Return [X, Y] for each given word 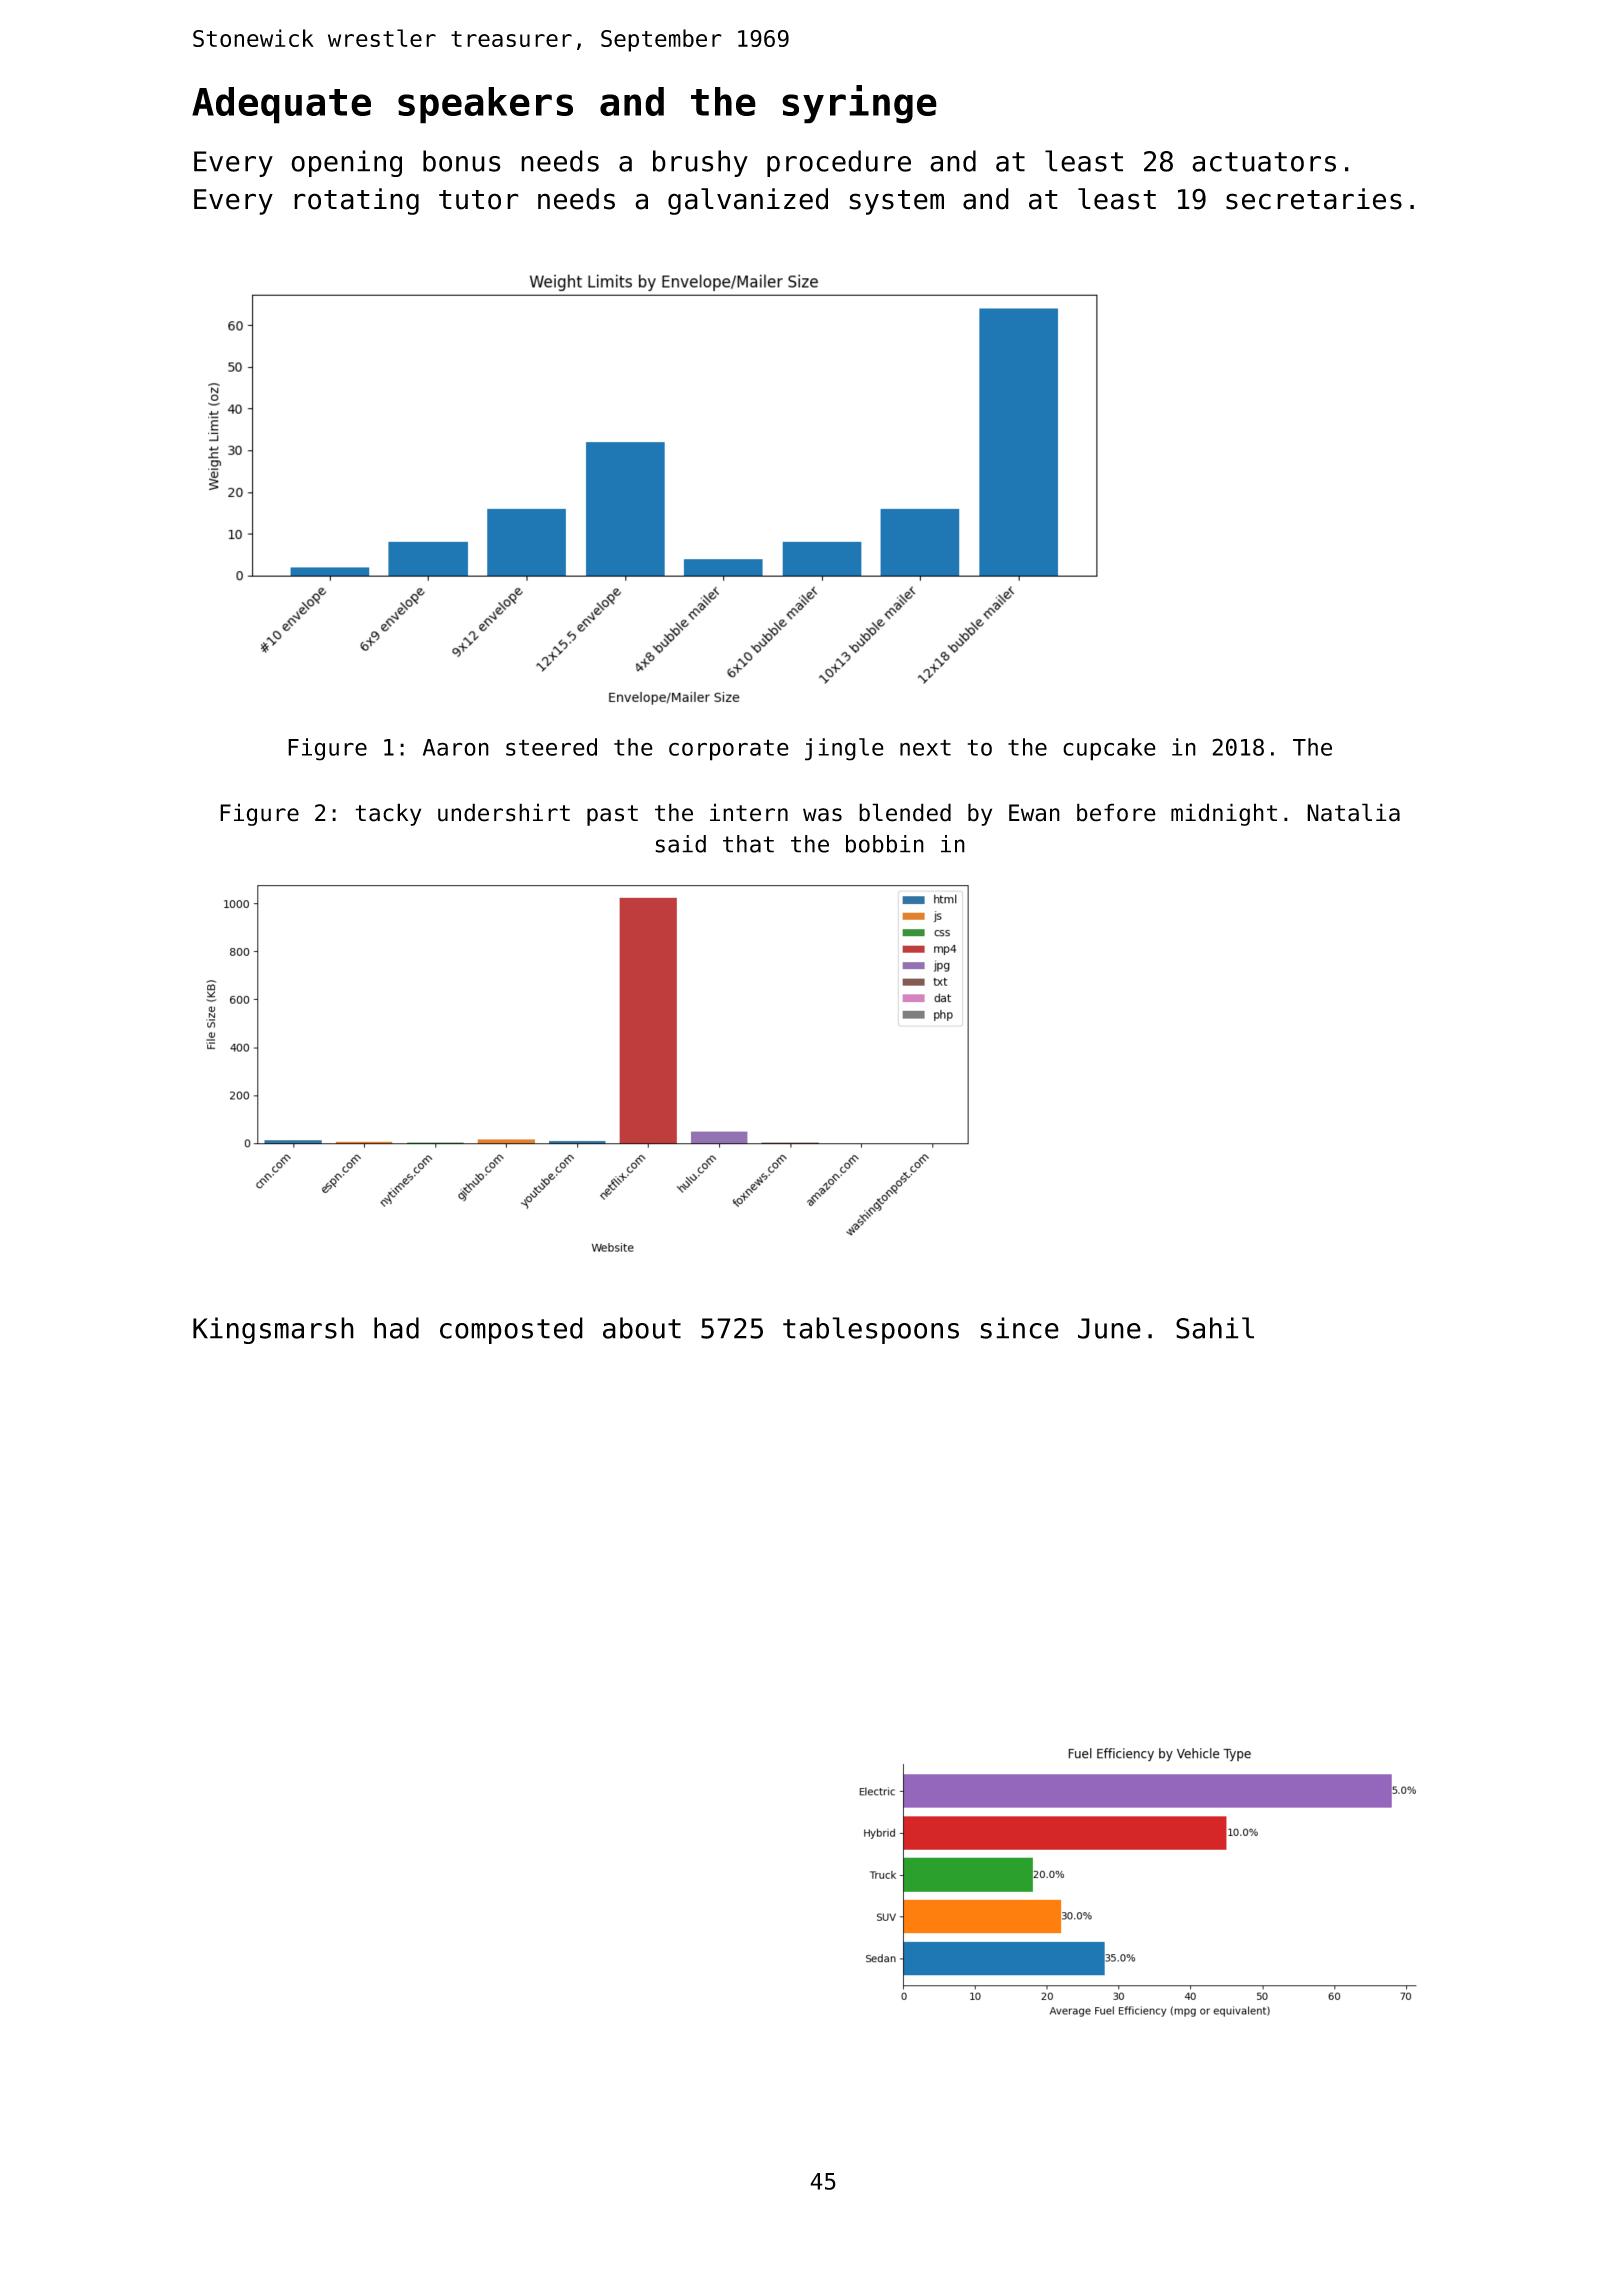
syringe [859, 104]
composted [511, 1330]
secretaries [1314, 199]
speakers [485, 105]
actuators [1264, 162]
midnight [1224, 814]
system [896, 202]
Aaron [456, 747]
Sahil [1215, 1328]
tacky [388, 814]
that [748, 844]
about [642, 1328]
